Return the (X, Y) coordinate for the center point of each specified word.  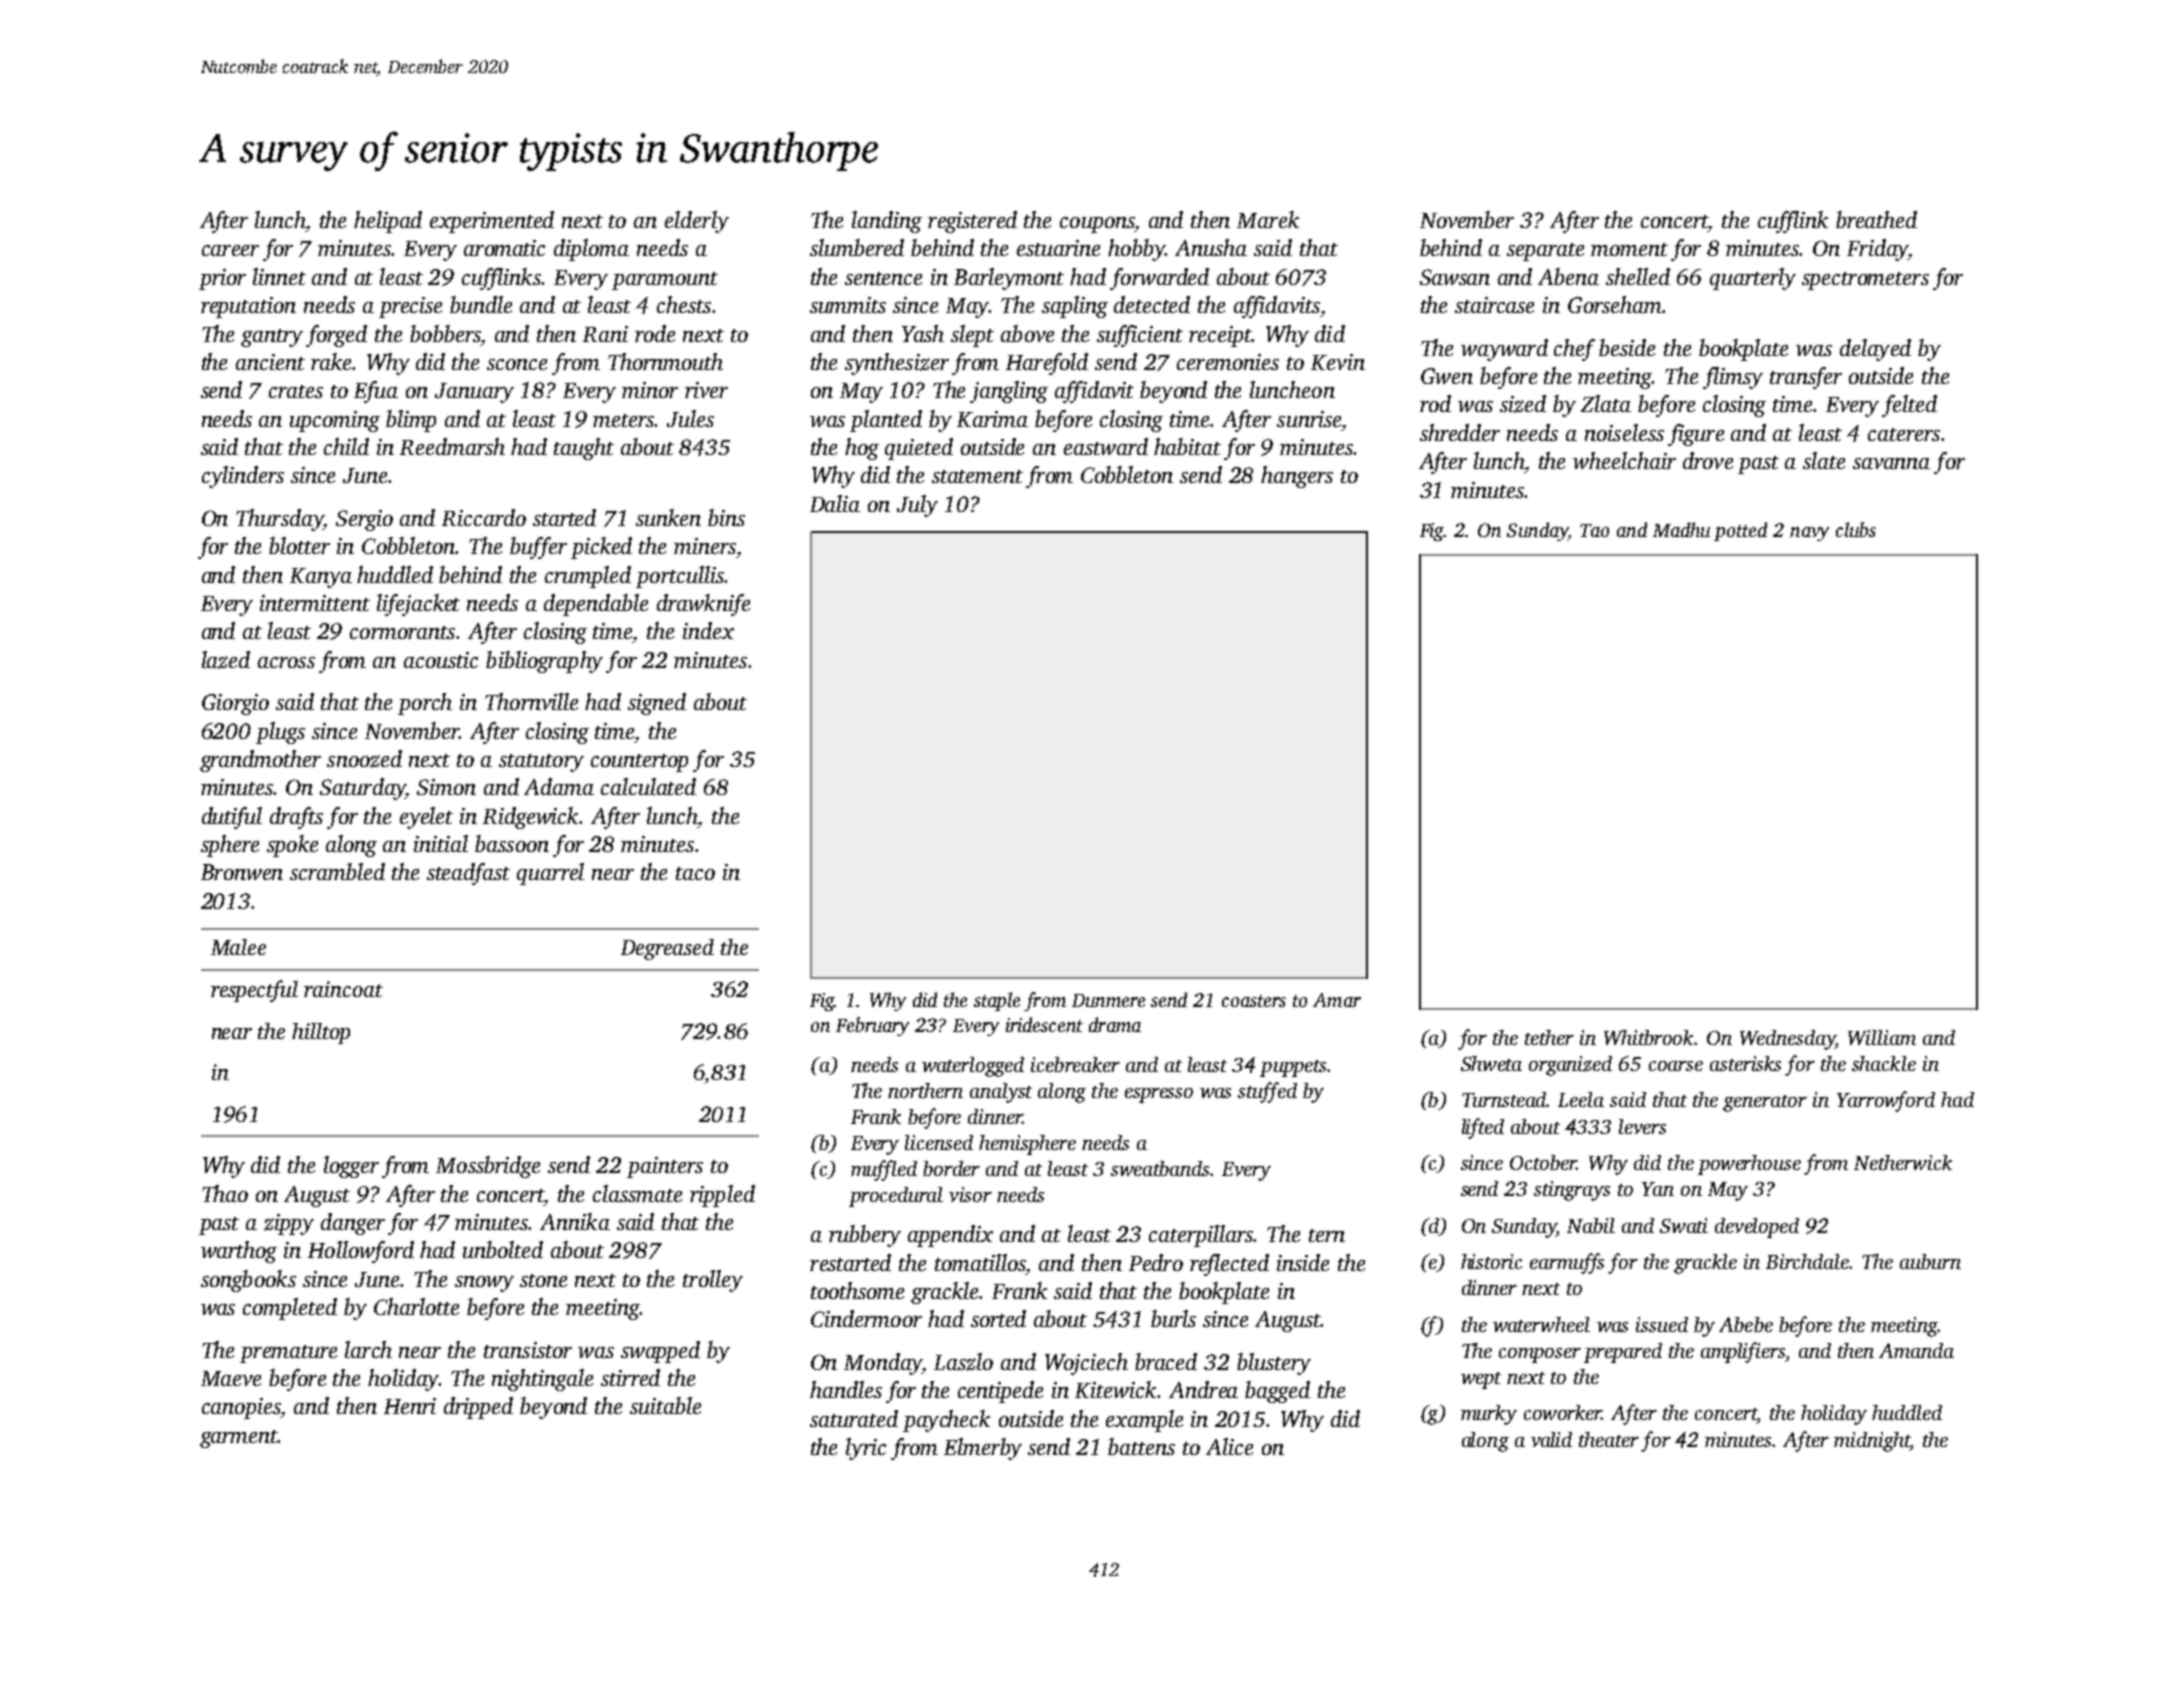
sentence (883, 278)
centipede (1000, 1392)
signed (657, 704)
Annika (575, 1221)
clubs (1856, 529)
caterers (1904, 434)
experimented (492, 222)
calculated (648, 786)
